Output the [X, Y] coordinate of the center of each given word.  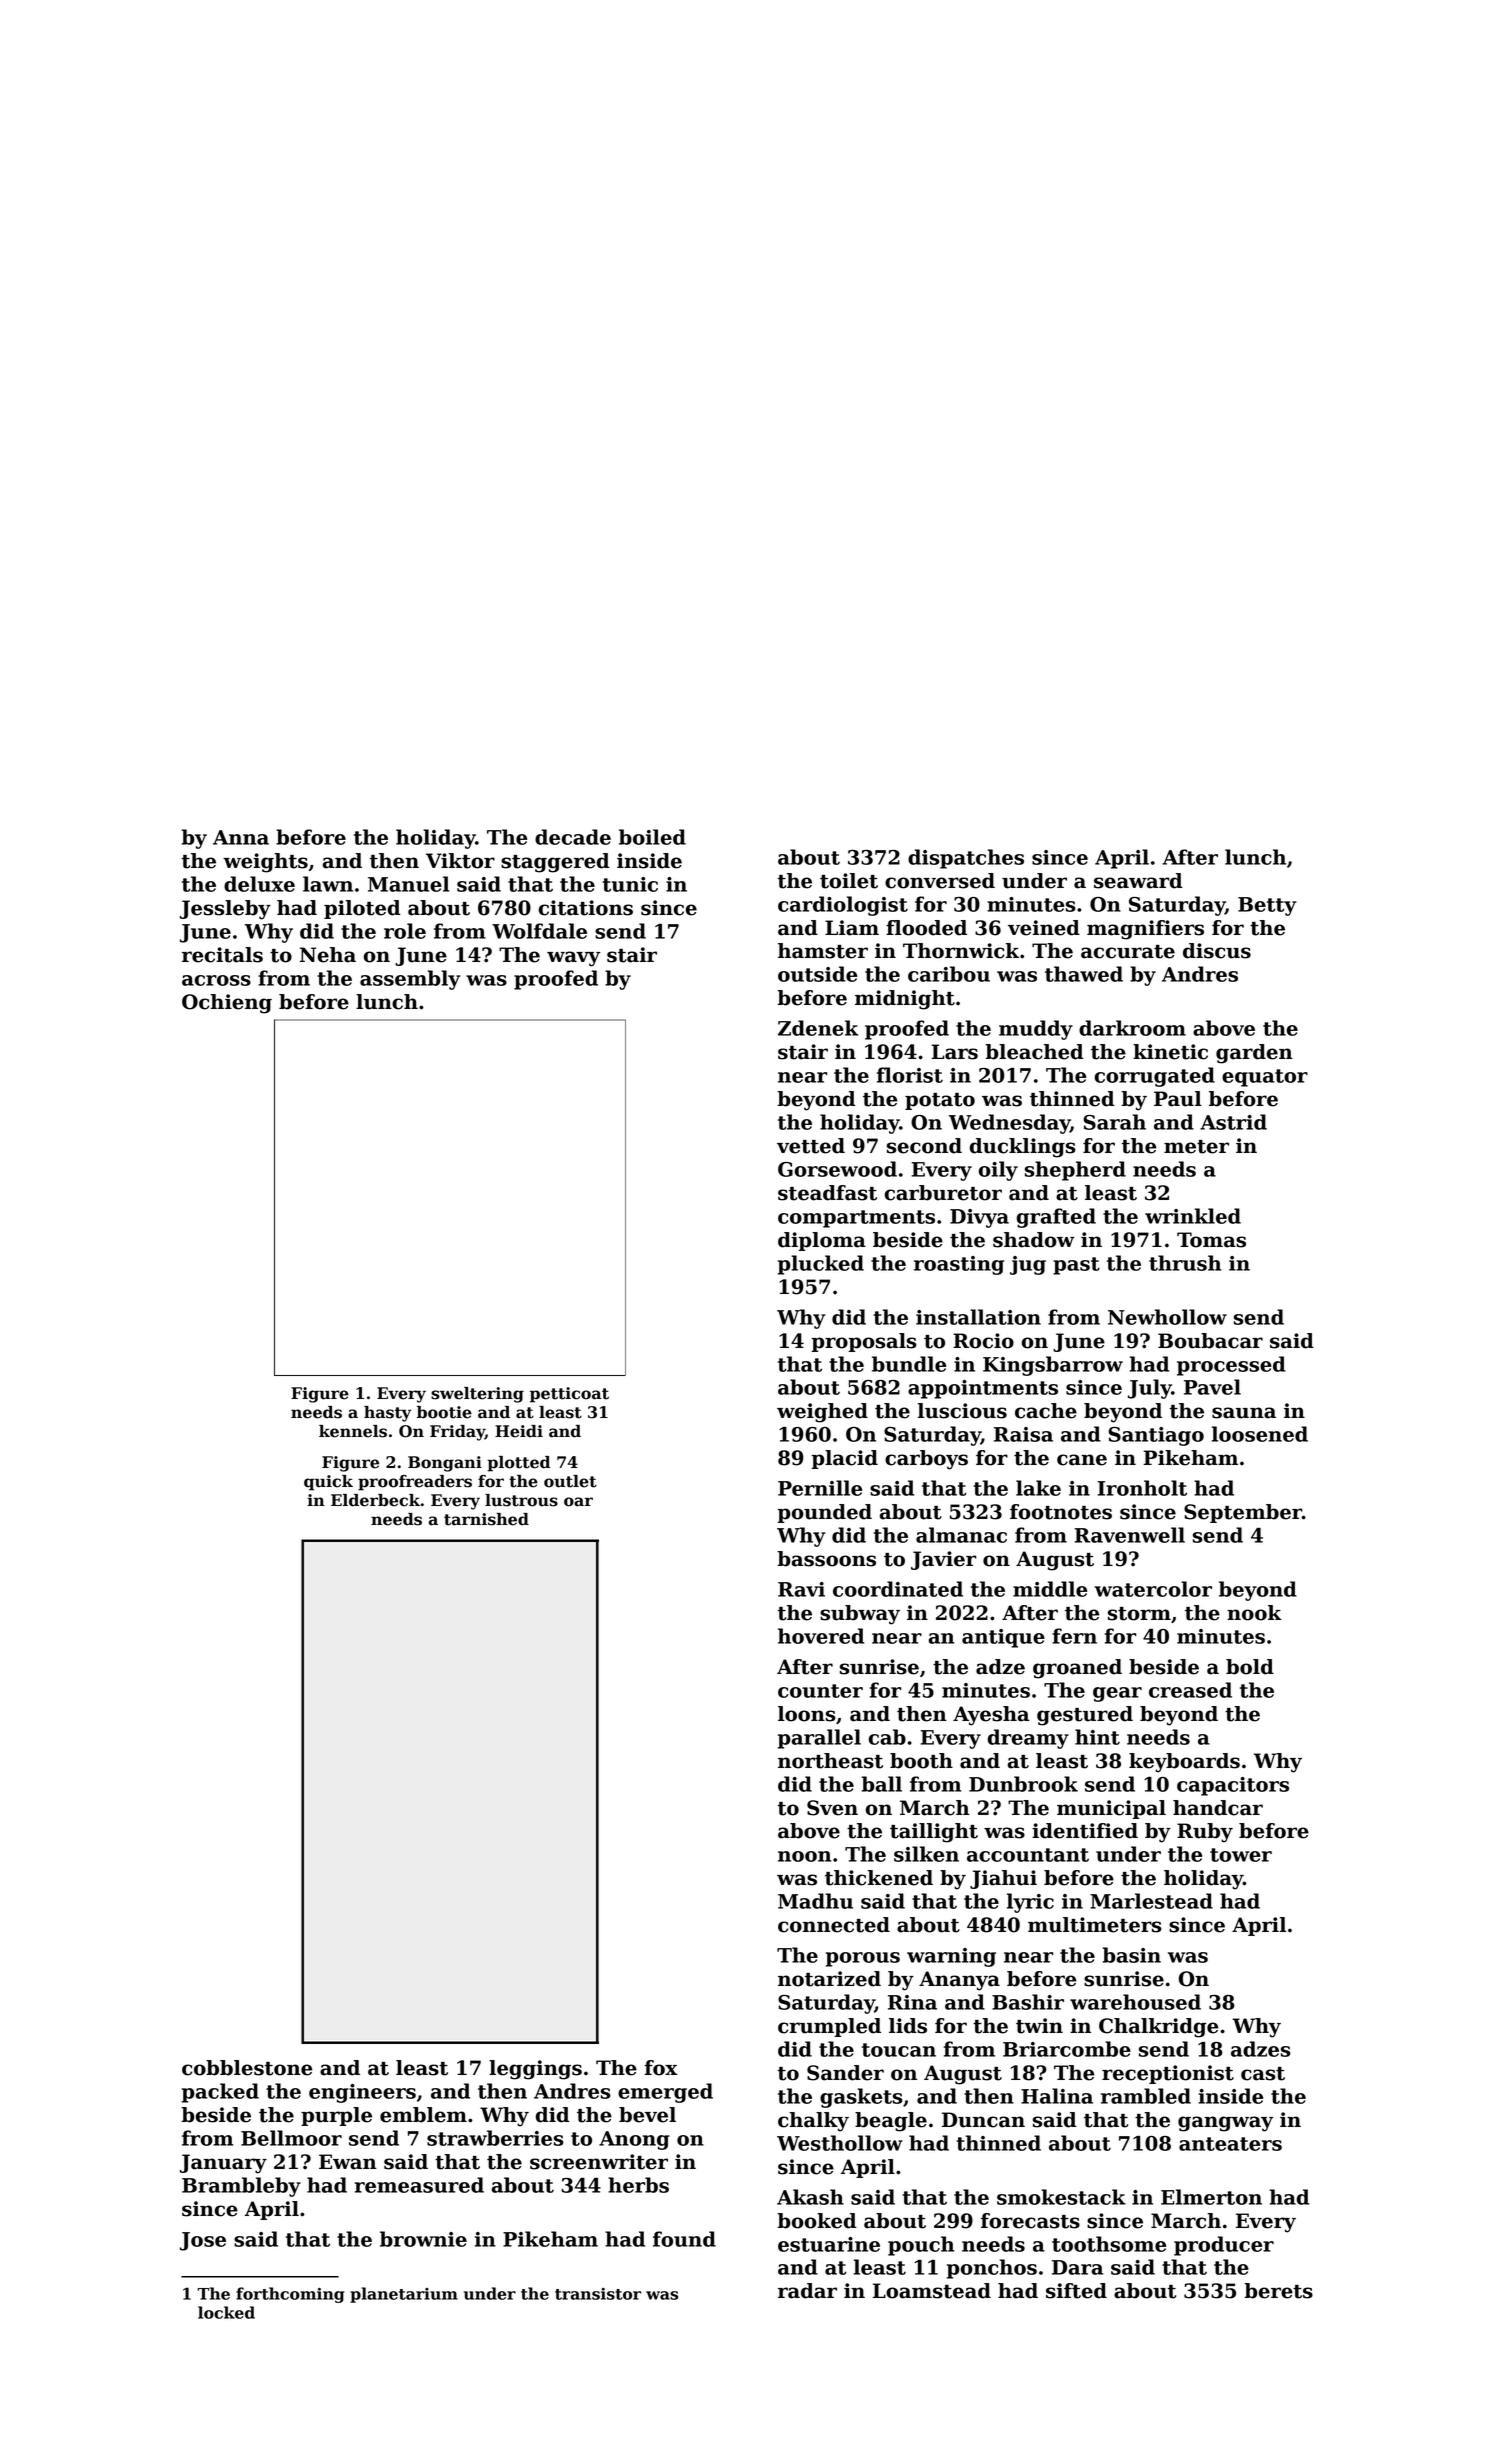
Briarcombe [1067, 2049]
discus [1217, 951]
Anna [241, 837]
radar [807, 2291]
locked [226, 2312]
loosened [1260, 1434]
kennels [353, 1431]
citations [586, 908]
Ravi [801, 1589]
